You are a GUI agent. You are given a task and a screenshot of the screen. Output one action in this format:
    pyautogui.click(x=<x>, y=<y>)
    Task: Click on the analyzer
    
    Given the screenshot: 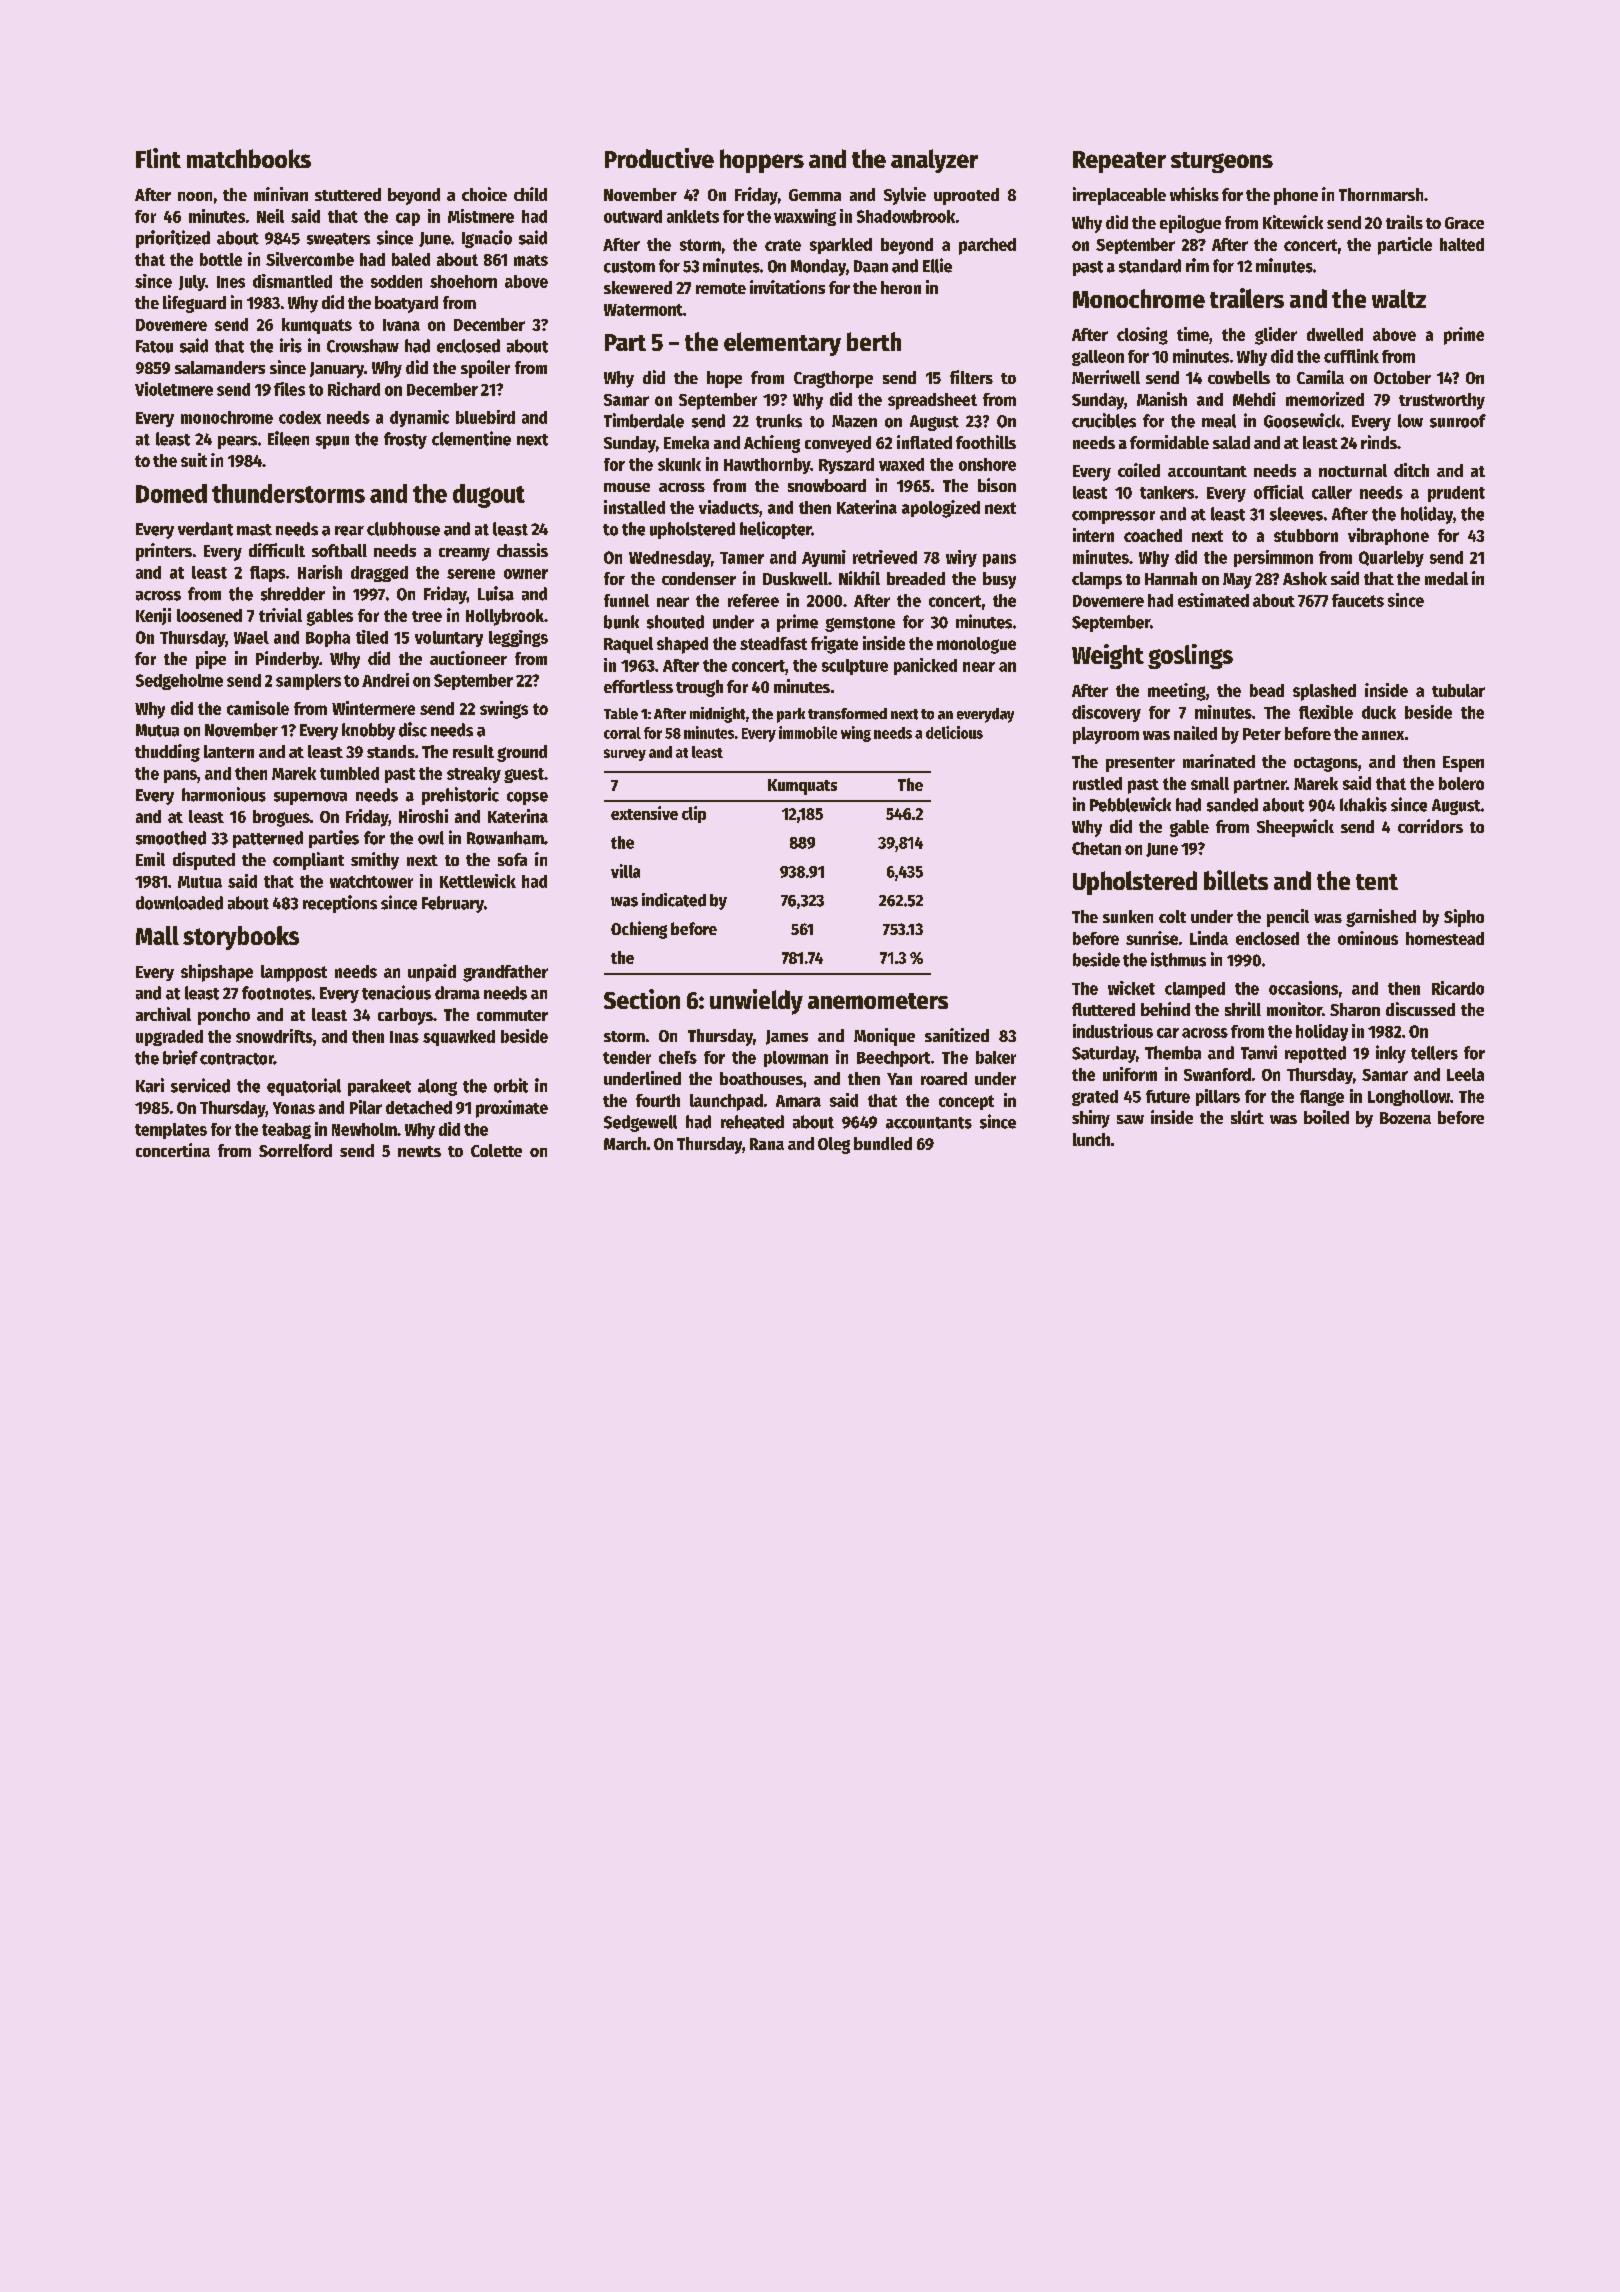 What is the action you would take?
    pyautogui.click(x=934, y=161)
